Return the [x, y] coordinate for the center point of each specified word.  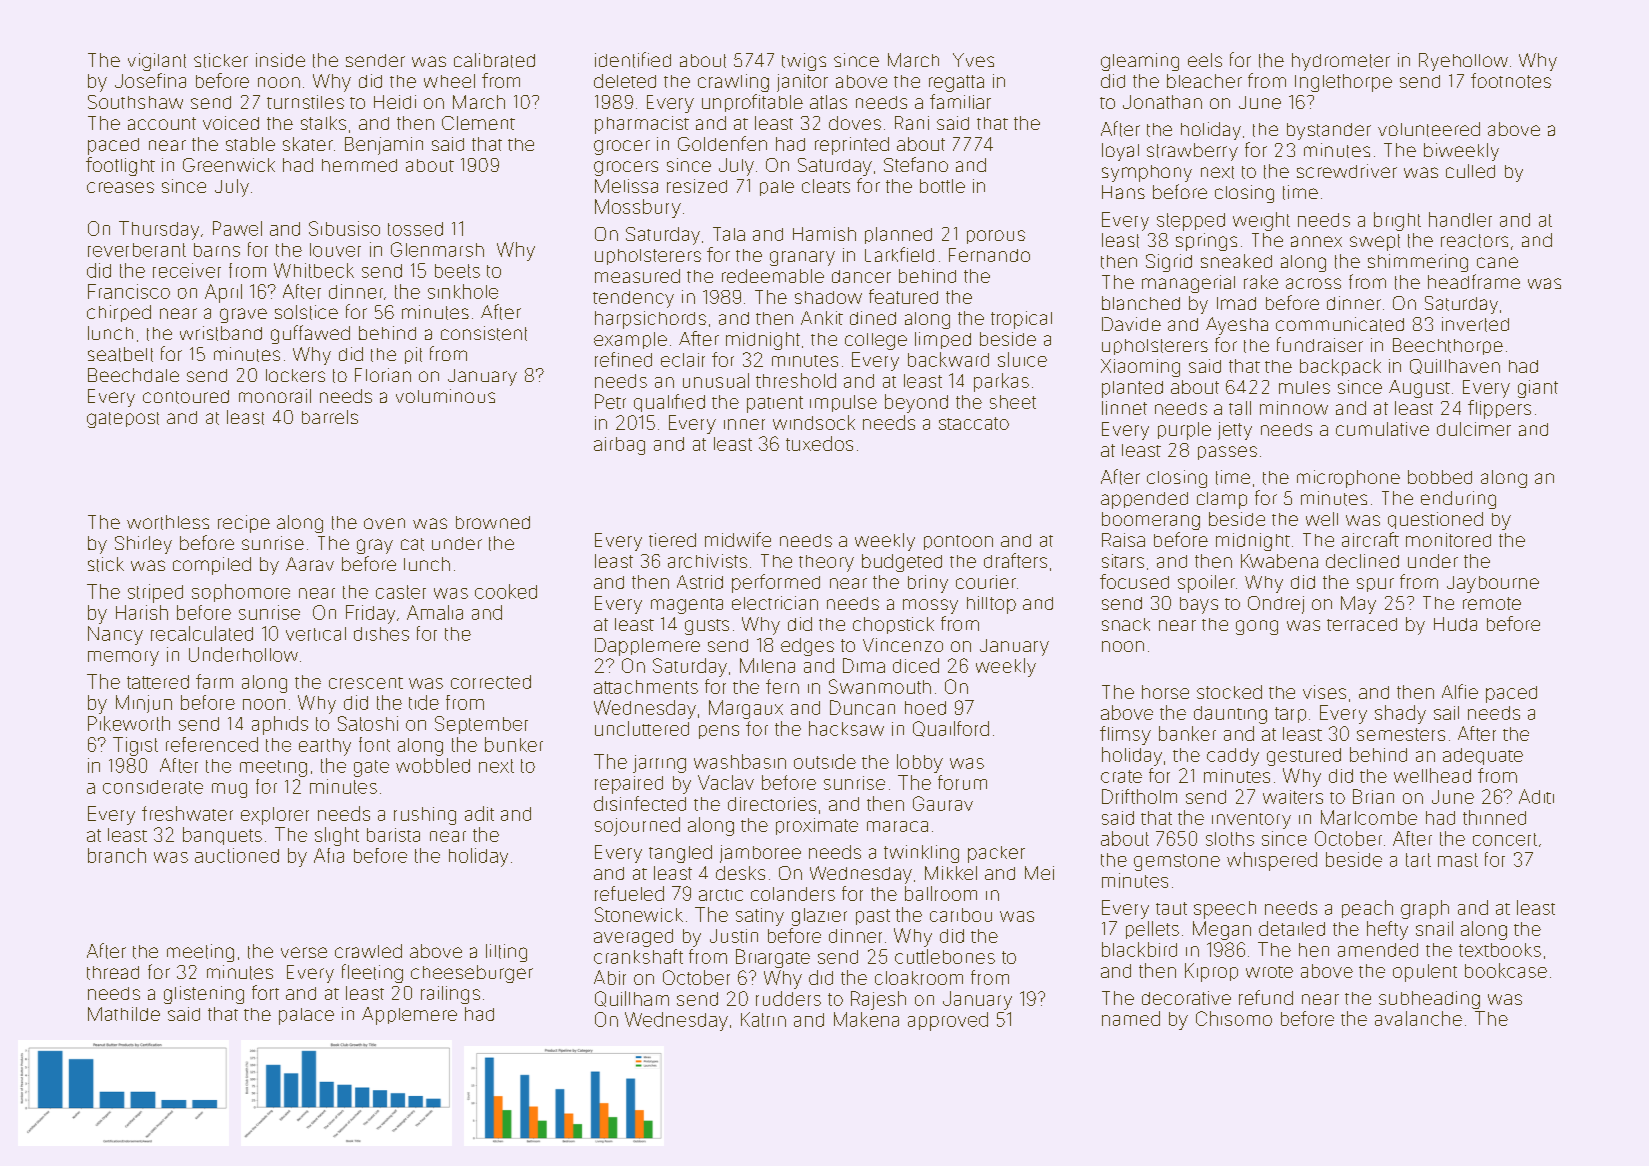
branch [117, 855]
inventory [1251, 821]
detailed [1292, 928]
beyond [916, 403]
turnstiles [305, 102]
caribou [961, 915]
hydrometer [1341, 62]
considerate [153, 787]
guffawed [310, 334]
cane [1497, 262]
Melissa [626, 186]
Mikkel [951, 873]
